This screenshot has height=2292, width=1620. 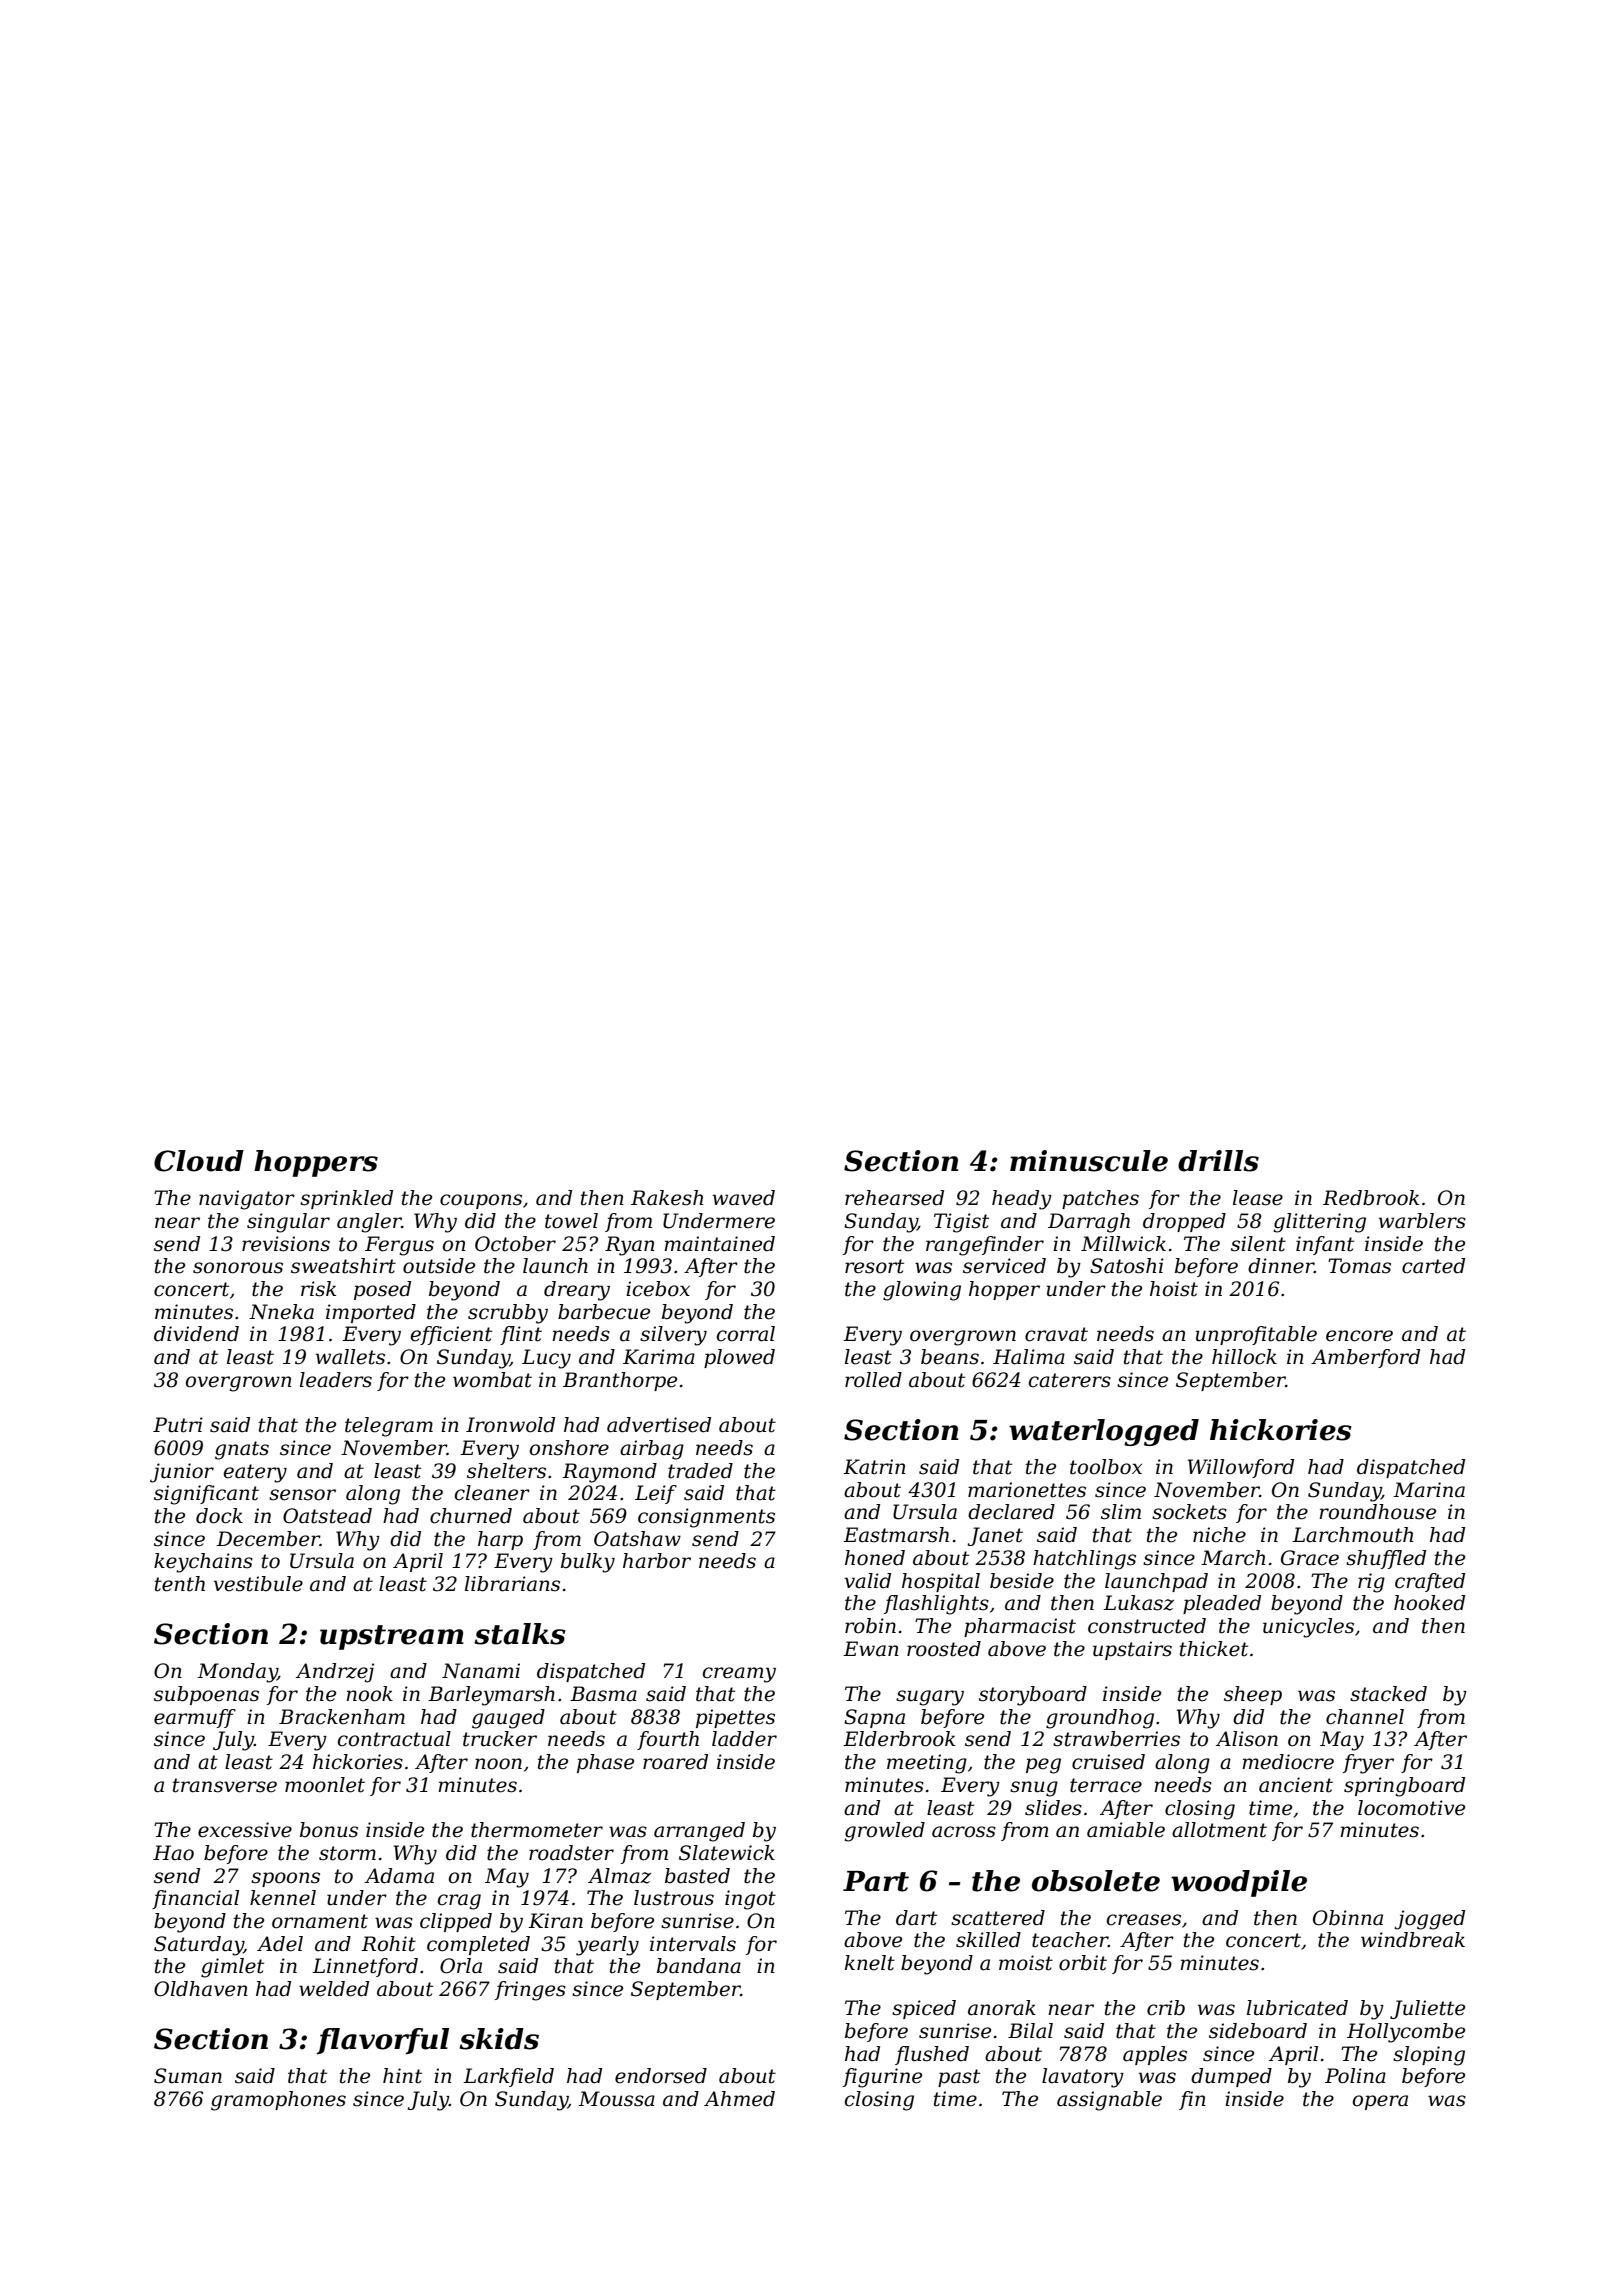 I want to click on sockets, so click(x=1189, y=1512).
